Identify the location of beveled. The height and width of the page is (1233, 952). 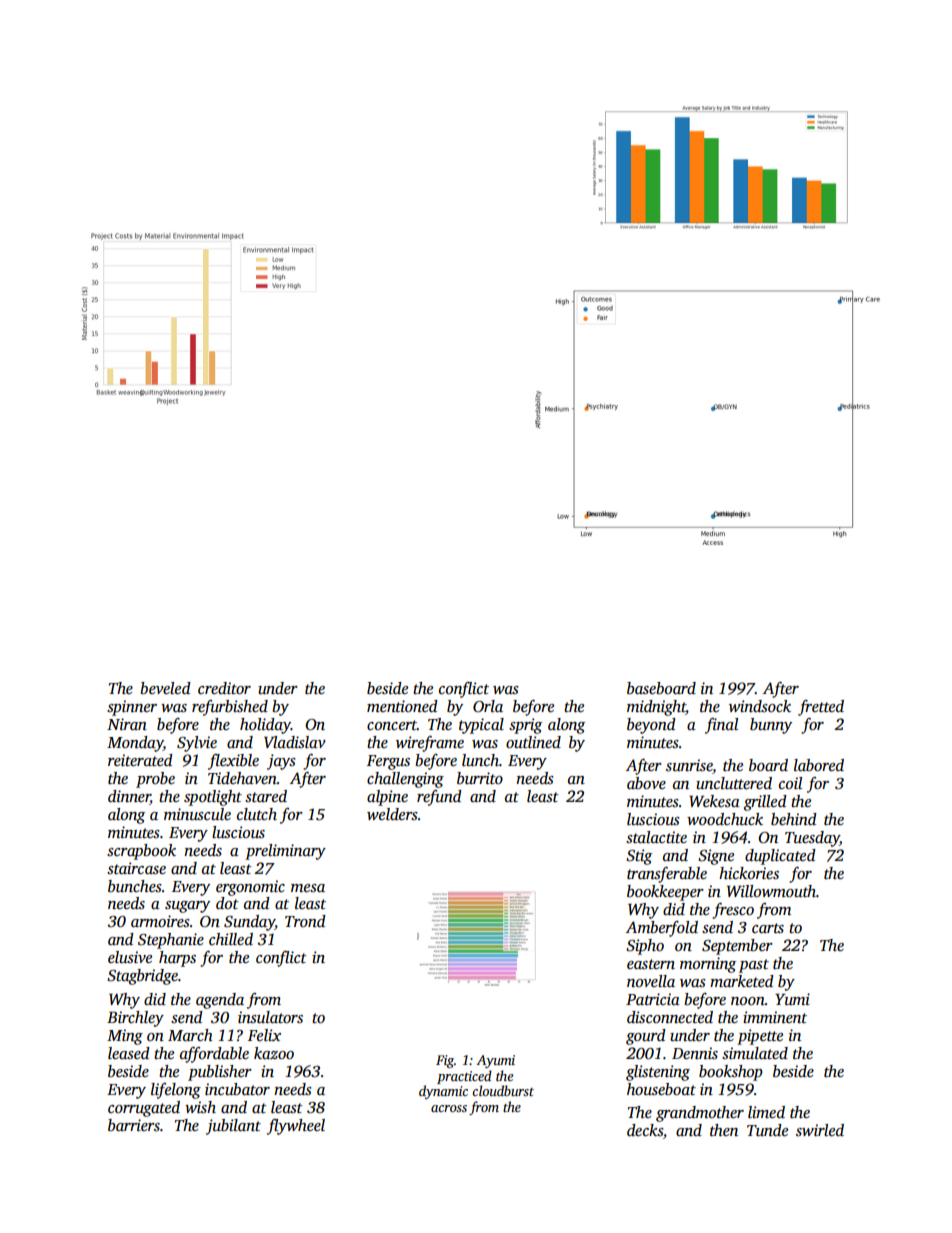
(165, 688).
